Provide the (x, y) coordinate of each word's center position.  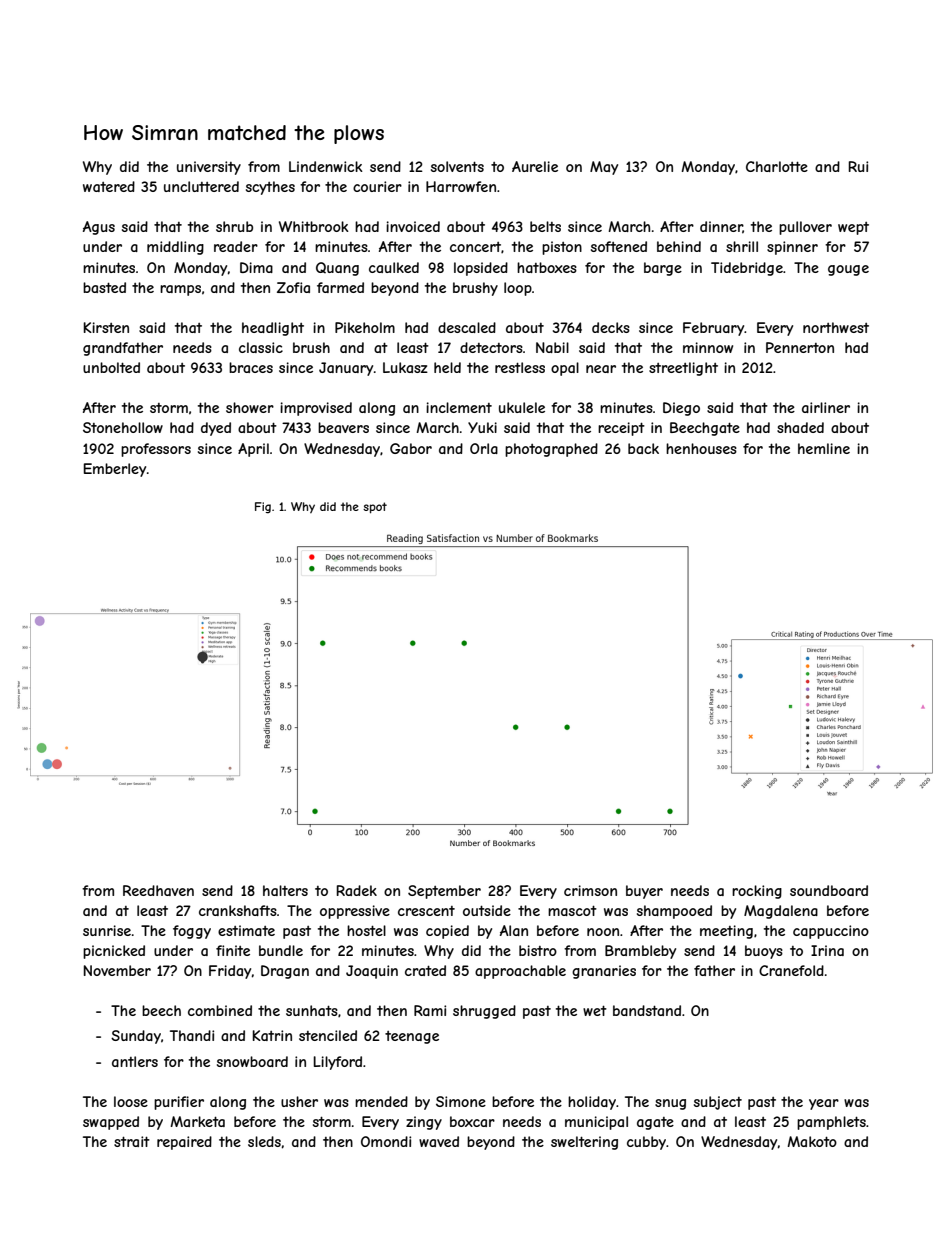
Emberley (115, 470)
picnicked (114, 952)
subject (718, 1103)
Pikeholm (365, 327)
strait (132, 1141)
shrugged (484, 1012)
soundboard (829, 890)
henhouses (701, 448)
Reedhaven (158, 890)
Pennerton (800, 347)
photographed (551, 450)
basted (104, 287)
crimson (590, 890)
